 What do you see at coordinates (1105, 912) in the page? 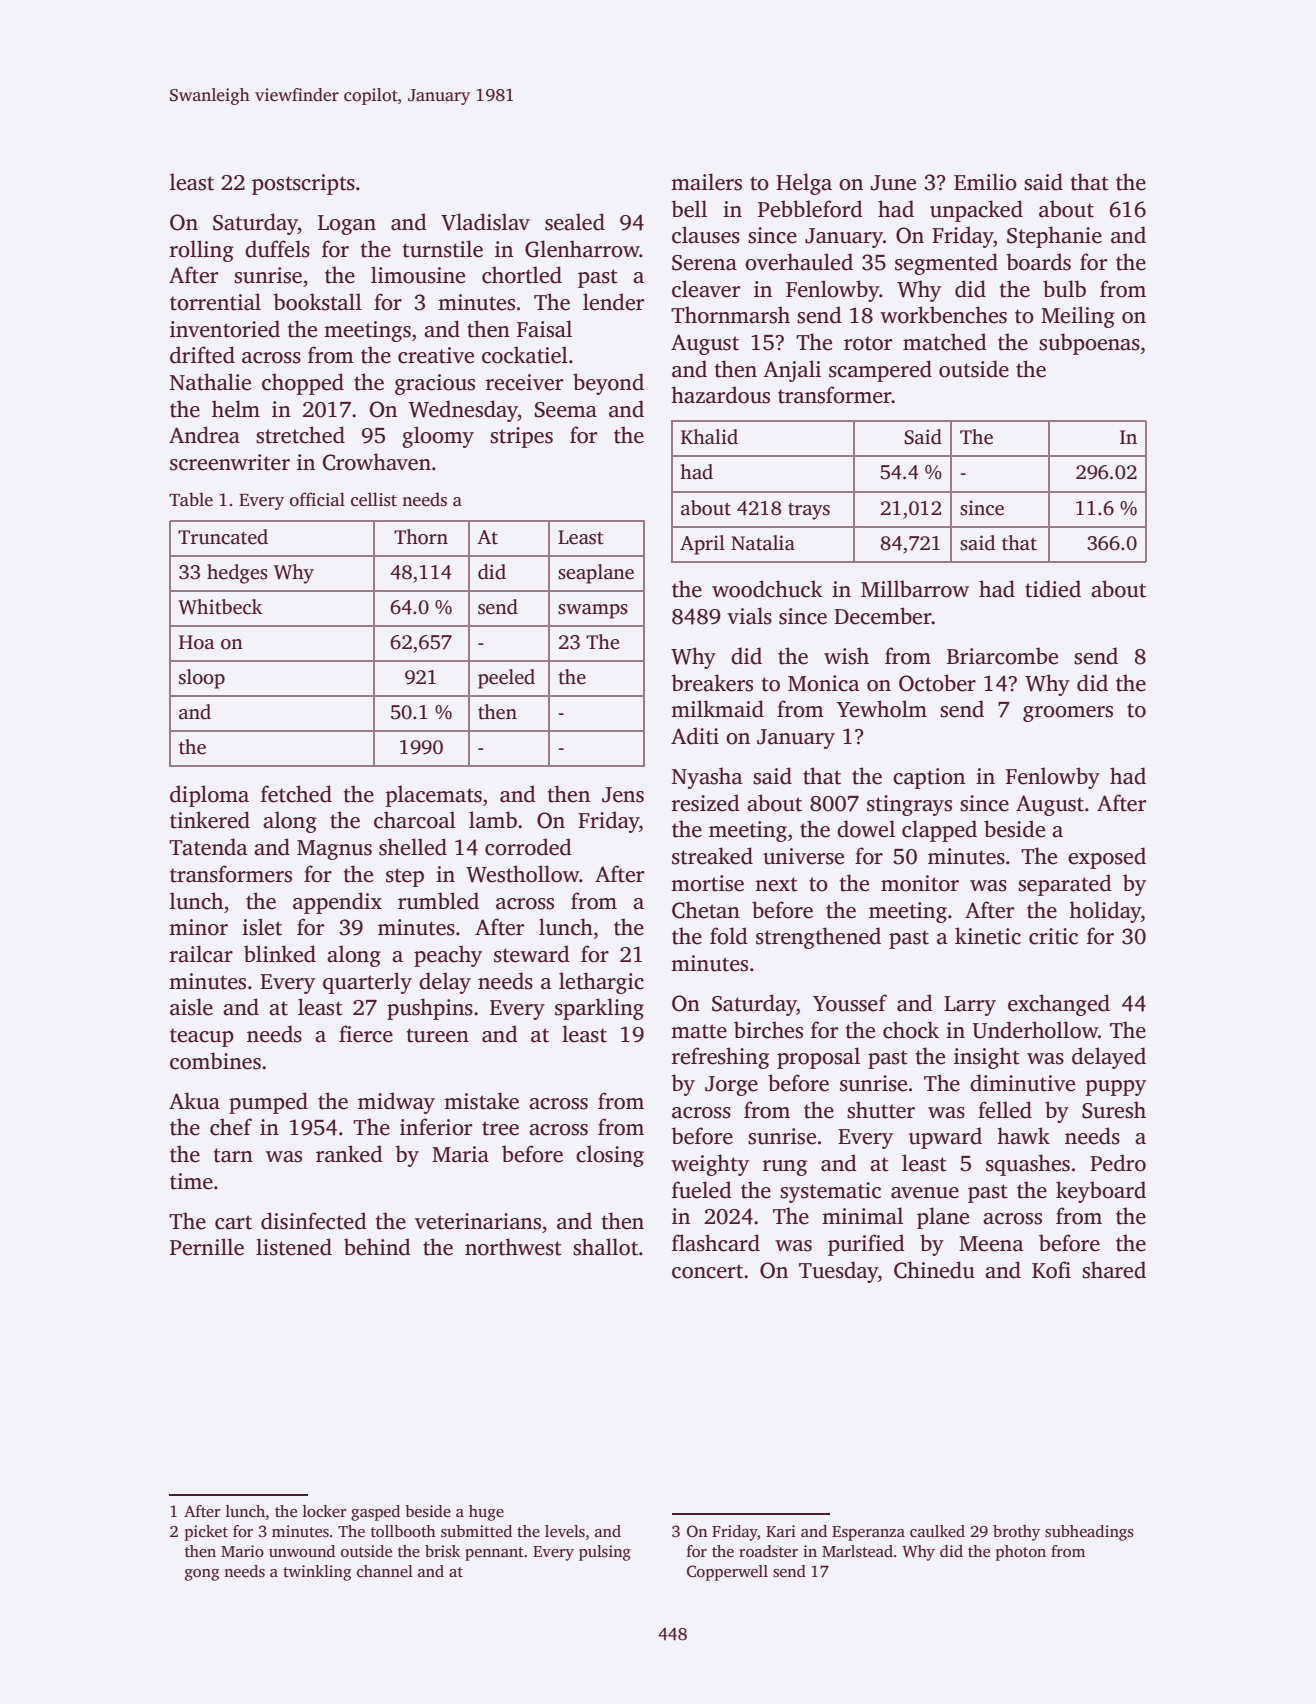
I see `holiday` at bounding box center [1105, 912].
